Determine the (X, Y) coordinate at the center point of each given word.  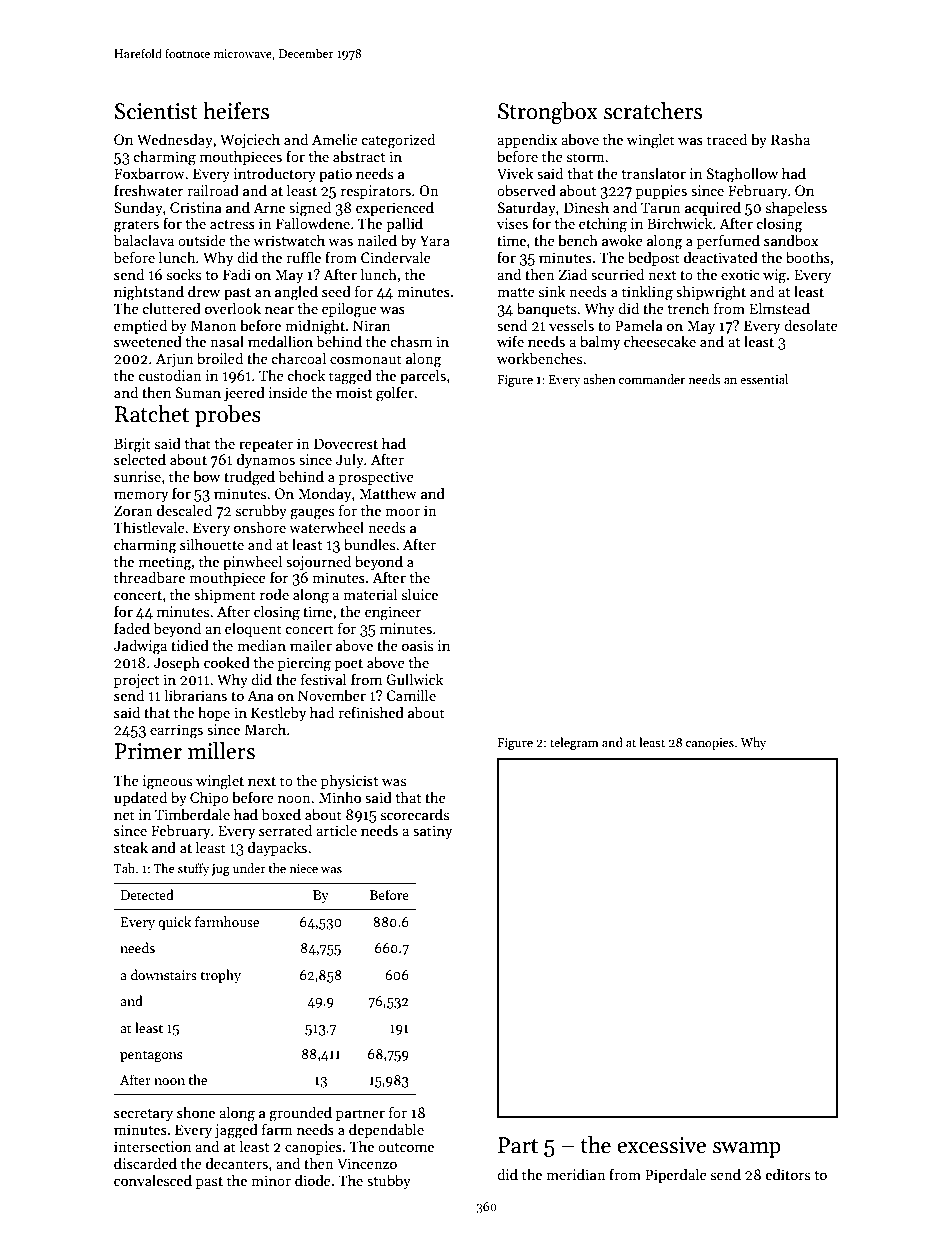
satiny (432, 832)
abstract (359, 156)
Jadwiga (140, 647)
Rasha (790, 139)
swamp (747, 1150)
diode (313, 1180)
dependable (386, 1130)
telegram (574, 743)
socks (184, 274)
